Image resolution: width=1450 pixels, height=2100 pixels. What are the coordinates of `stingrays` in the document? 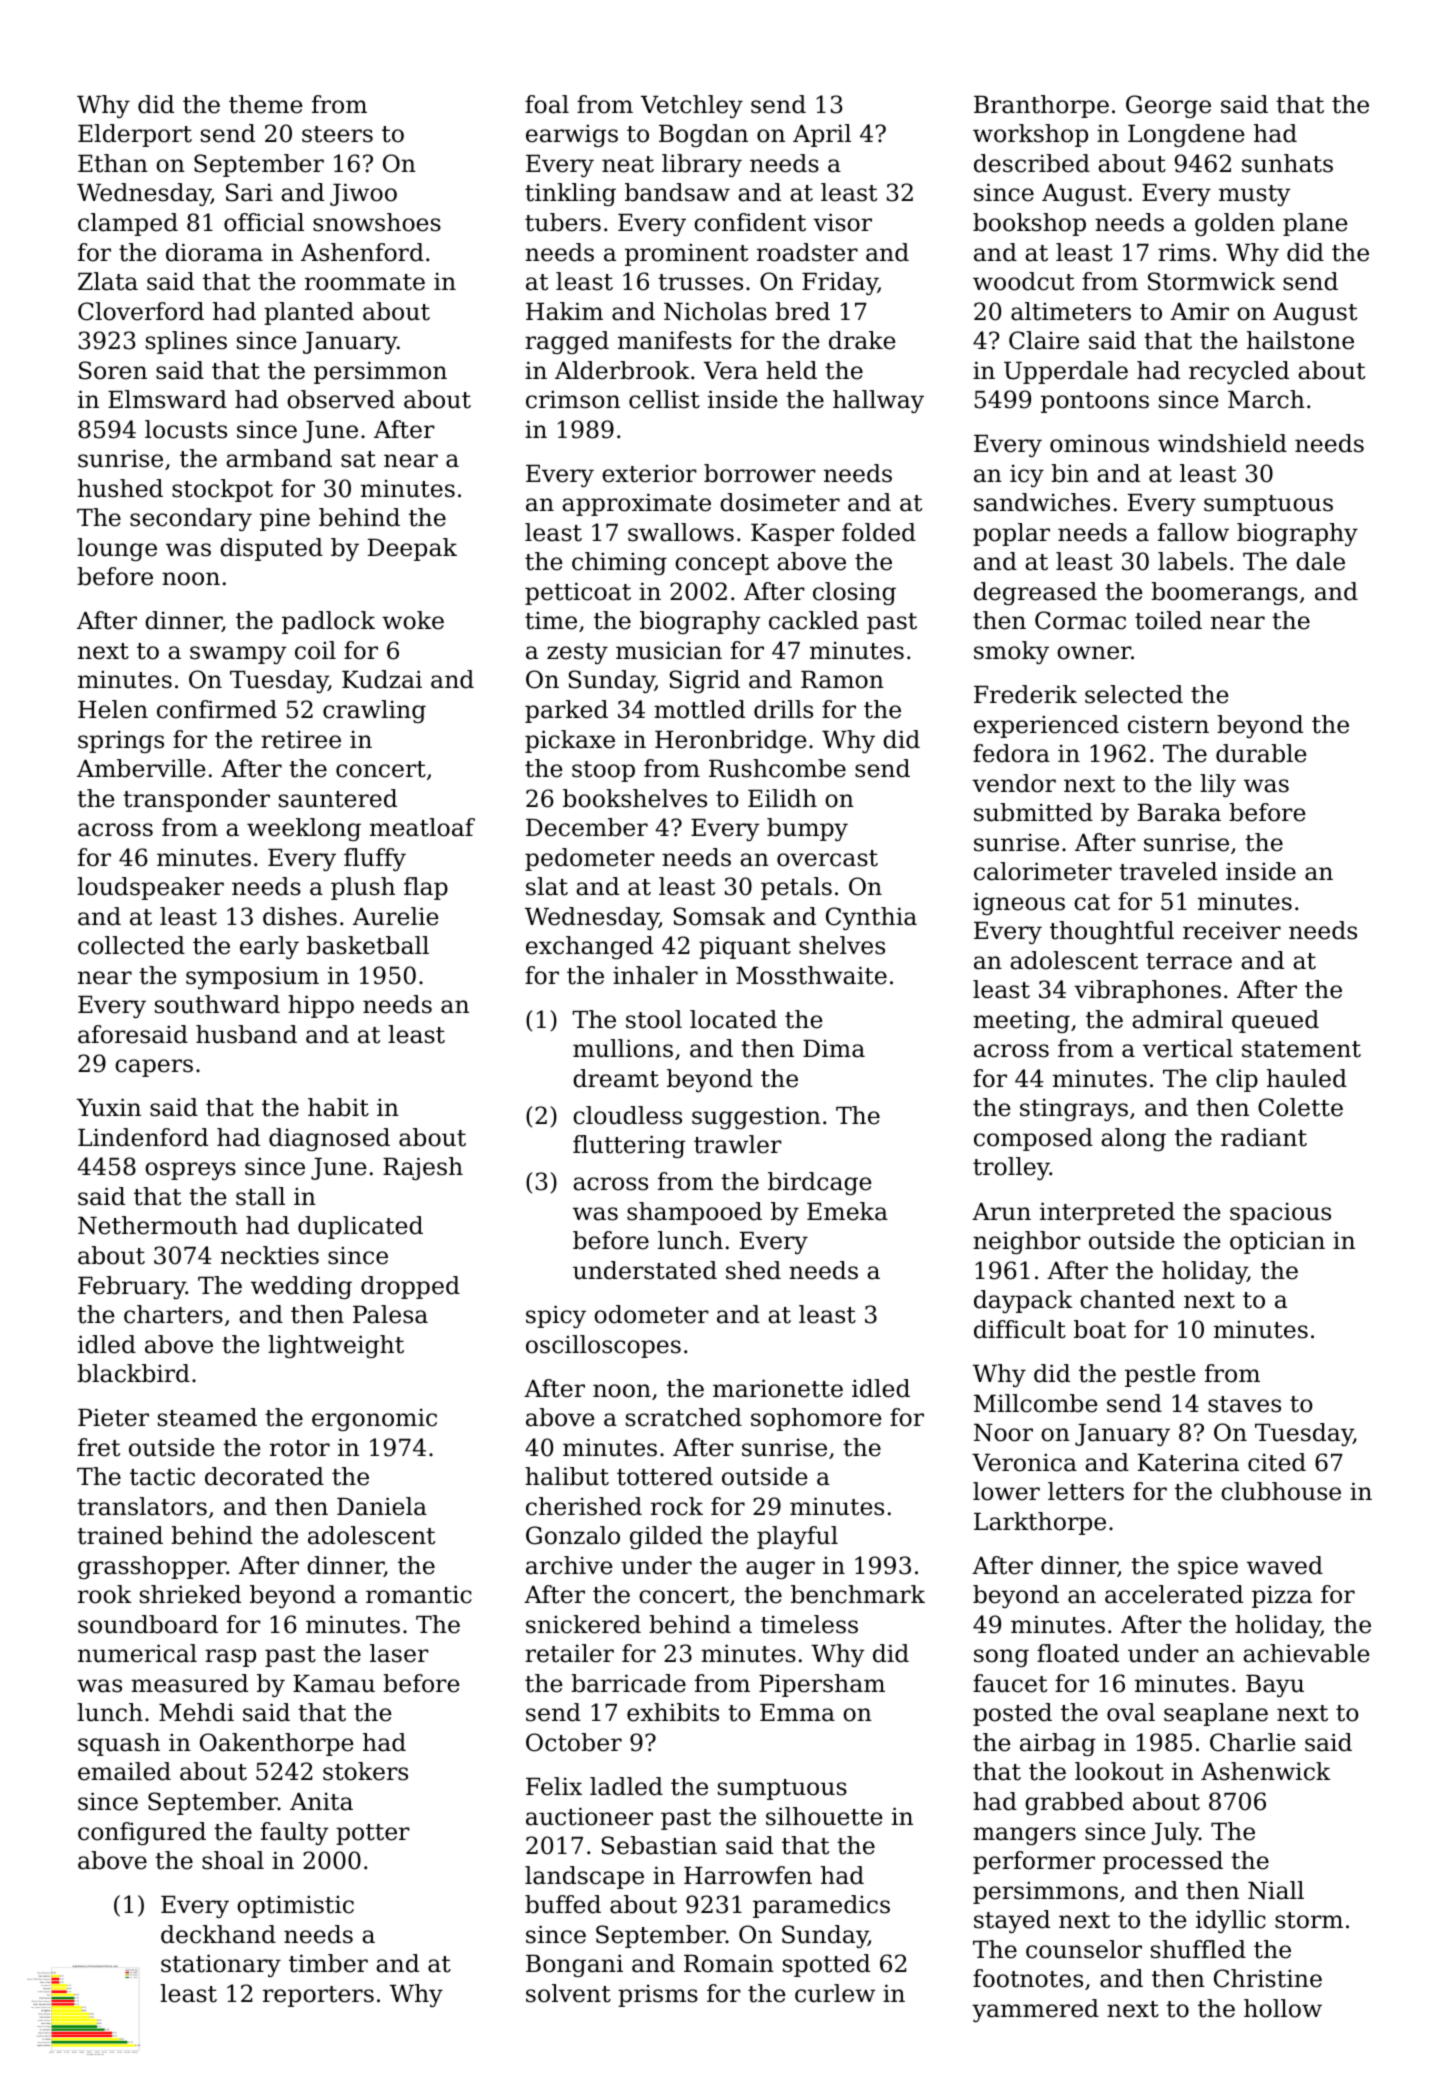 It's located at (1074, 1109).
